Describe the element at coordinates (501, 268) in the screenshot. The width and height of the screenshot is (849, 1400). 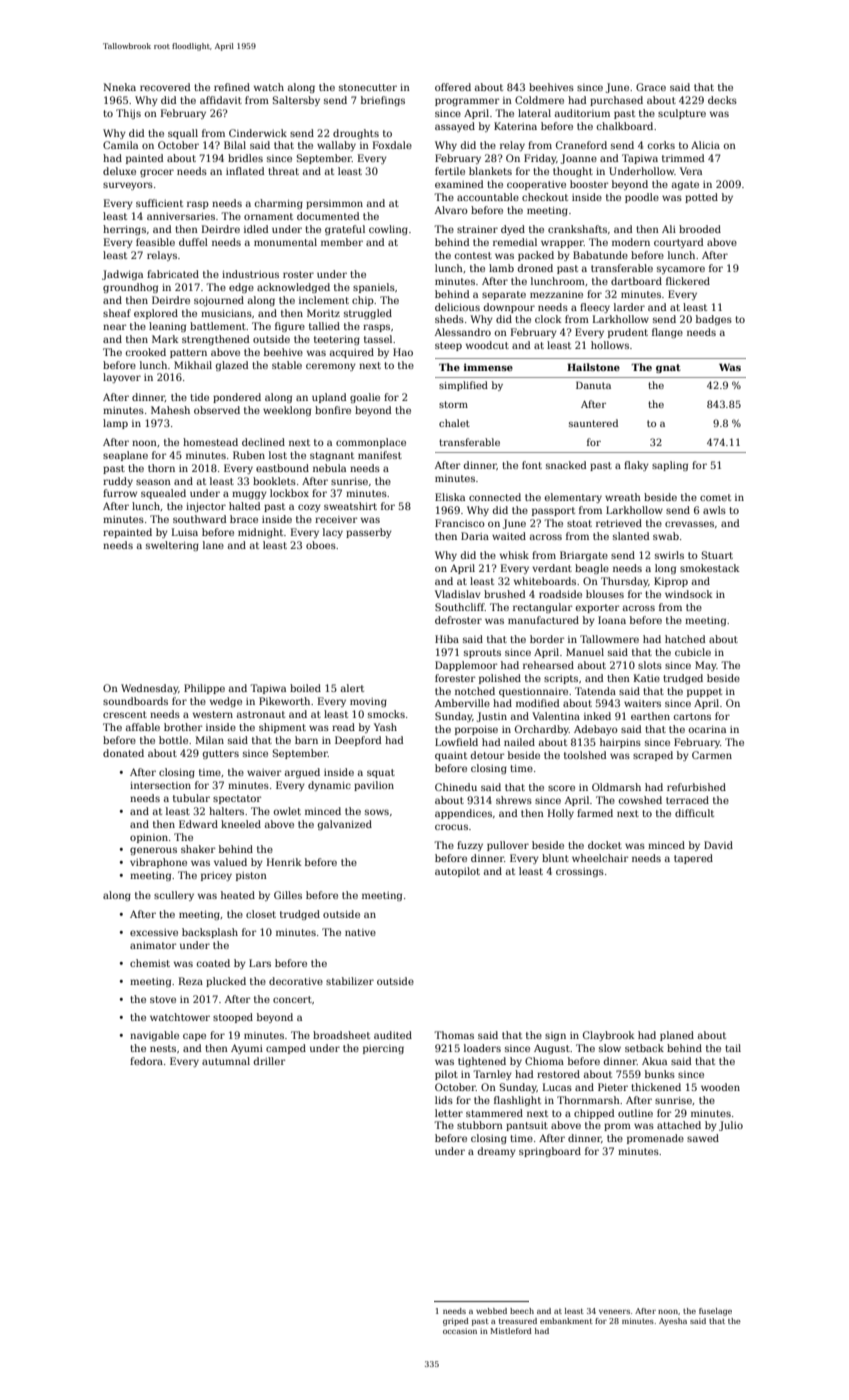
I see `lamb` at that location.
